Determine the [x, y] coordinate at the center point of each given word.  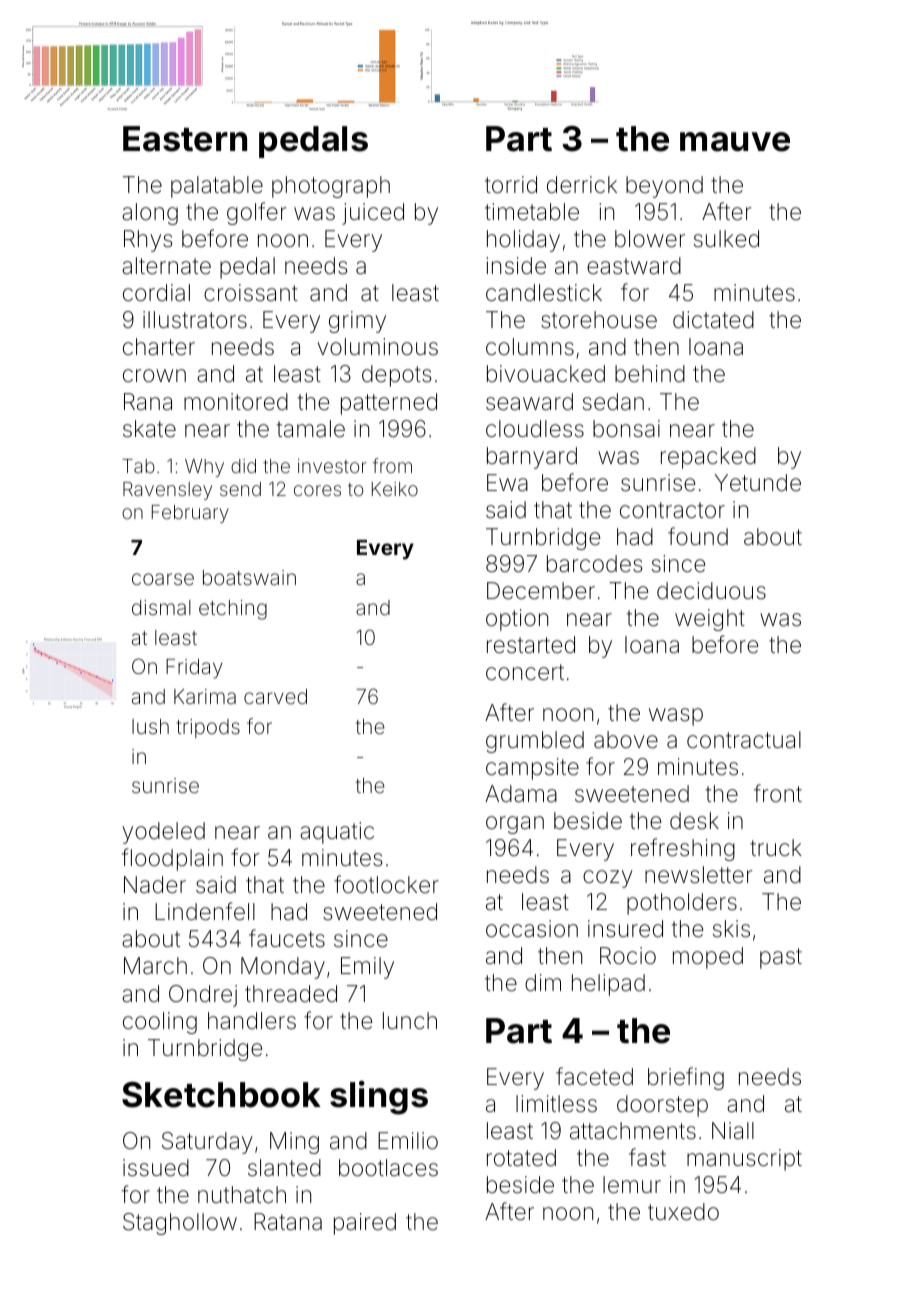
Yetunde [758, 483]
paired [365, 1224]
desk [694, 821]
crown [154, 375]
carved [275, 696]
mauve [735, 142]
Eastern [185, 139]
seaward [529, 402]
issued [156, 1168]
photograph [331, 187]
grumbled [535, 742]
